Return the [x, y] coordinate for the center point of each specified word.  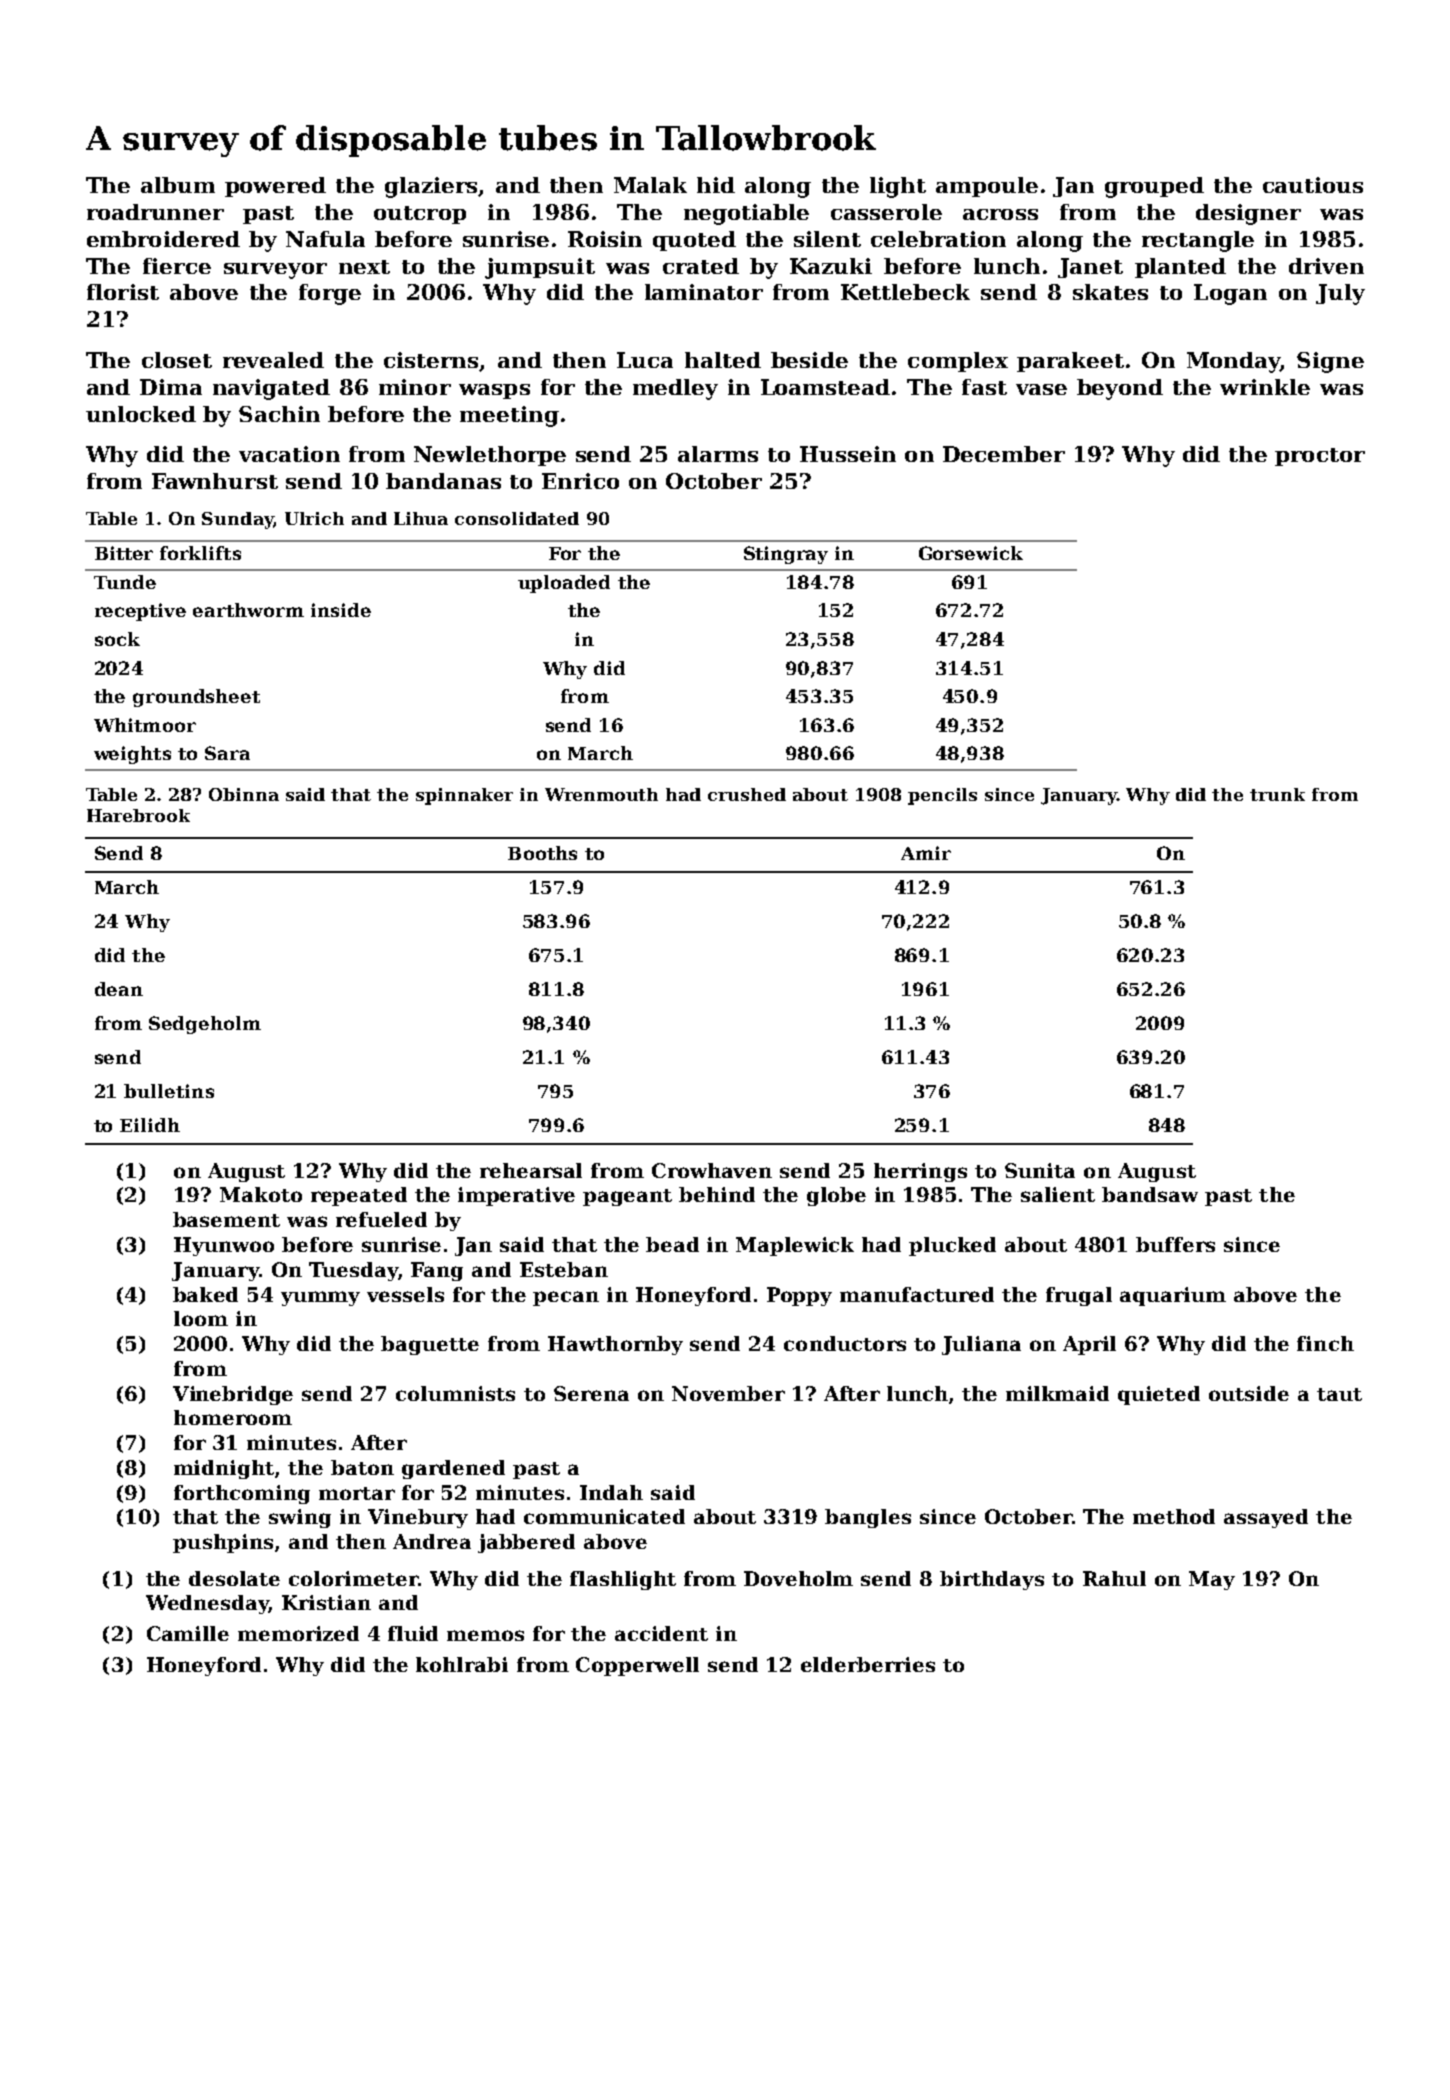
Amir [926, 853]
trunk [1277, 794]
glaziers [431, 187]
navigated [271, 389]
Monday [1233, 362]
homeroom [233, 1417]
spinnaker [464, 796]
